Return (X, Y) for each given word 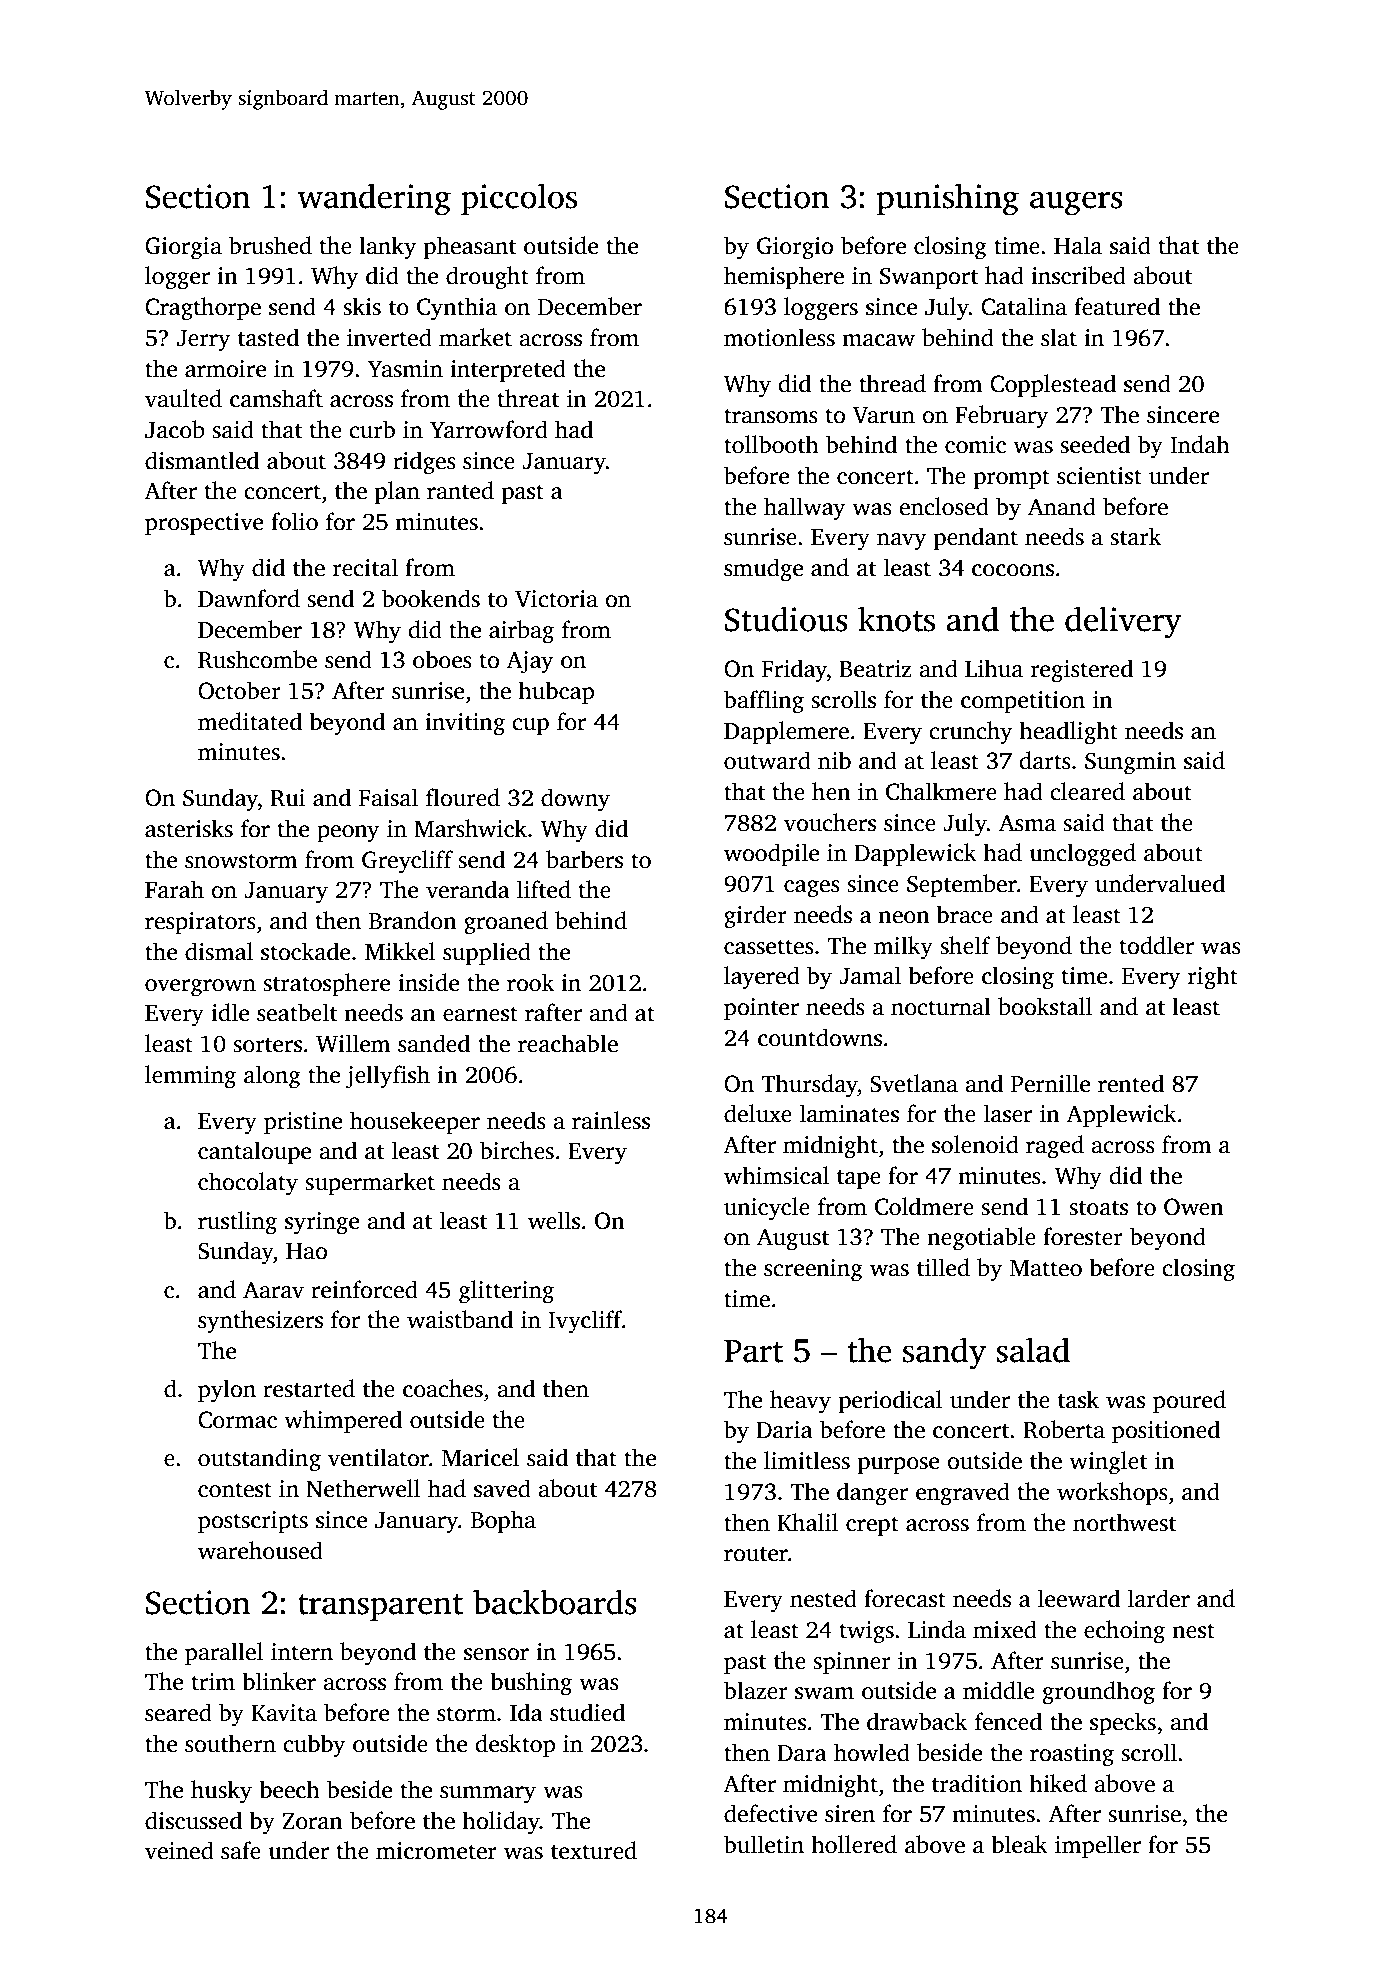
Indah (1200, 444)
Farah (174, 889)
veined (179, 1850)
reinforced (364, 1289)
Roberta (1064, 1429)
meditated (250, 721)
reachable (568, 1043)
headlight (1068, 733)
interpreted (508, 370)
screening (813, 1270)
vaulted (183, 398)
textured (594, 1850)
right (1213, 978)
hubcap (556, 692)
